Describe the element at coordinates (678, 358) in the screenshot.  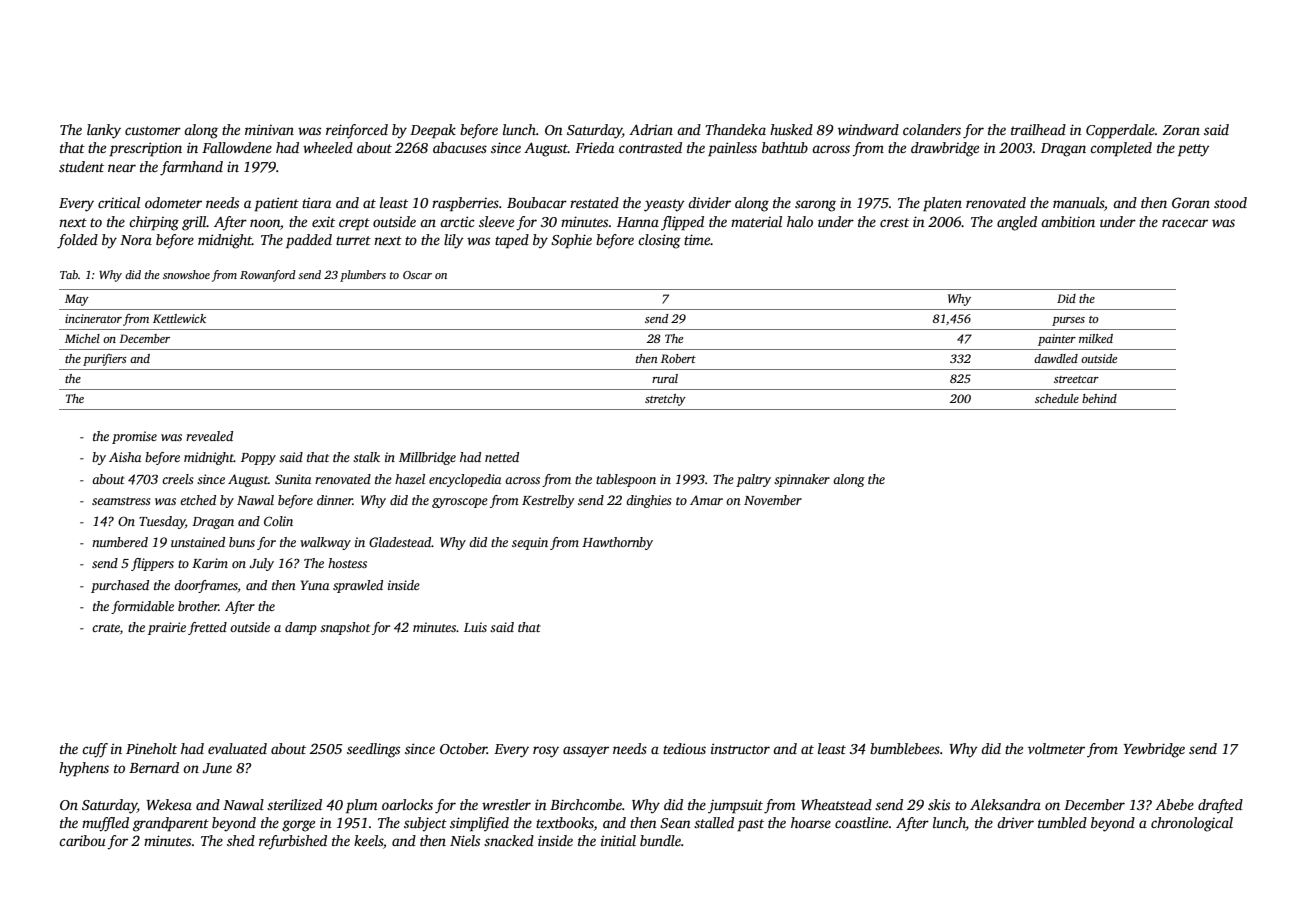
I see `Robert` at that location.
